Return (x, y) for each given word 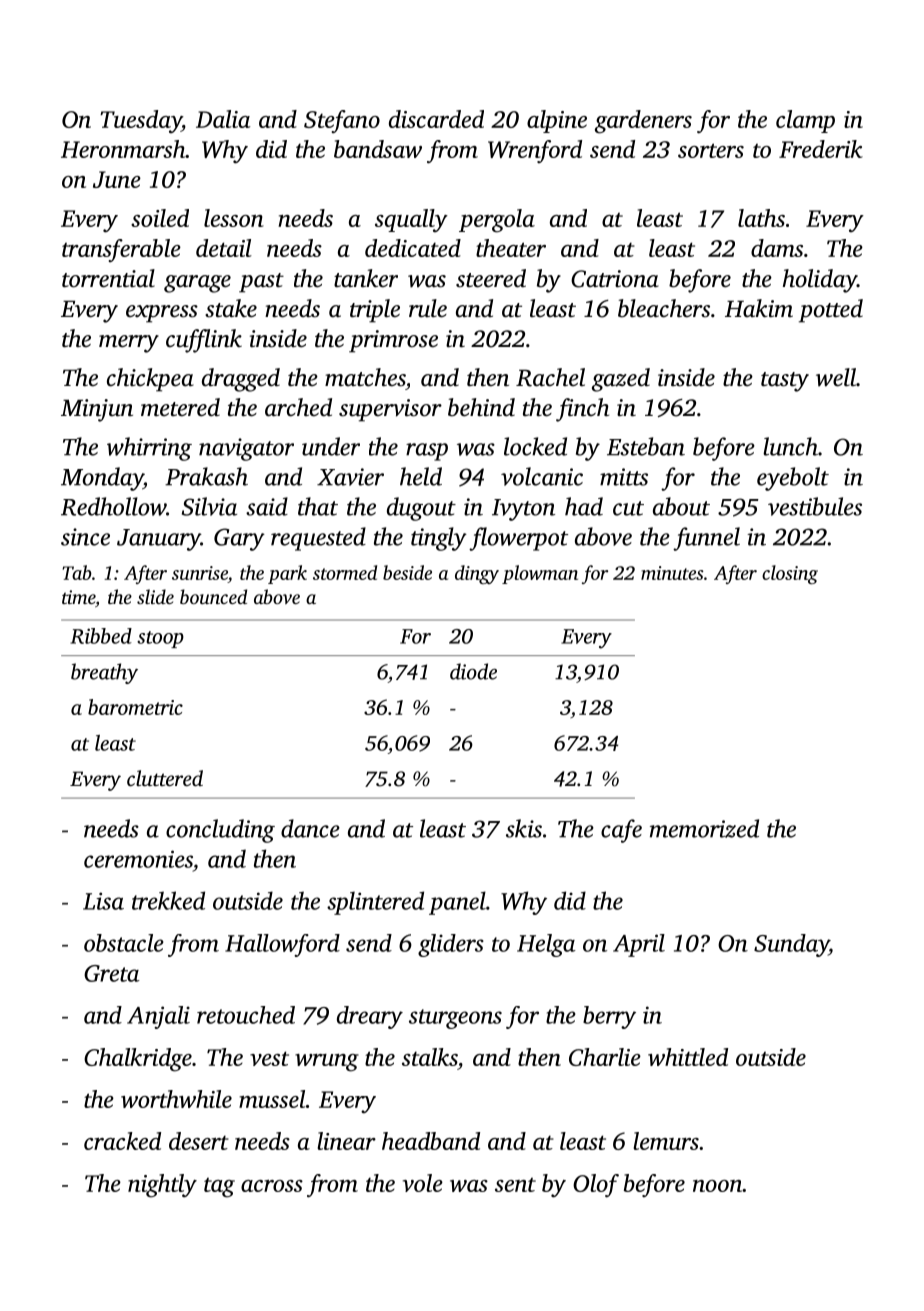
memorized (704, 828)
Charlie (605, 1057)
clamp (805, 121)
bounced (213, 596)
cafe (621, 831)
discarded (436, 119)
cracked (122, 1141)
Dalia (223, 119)
